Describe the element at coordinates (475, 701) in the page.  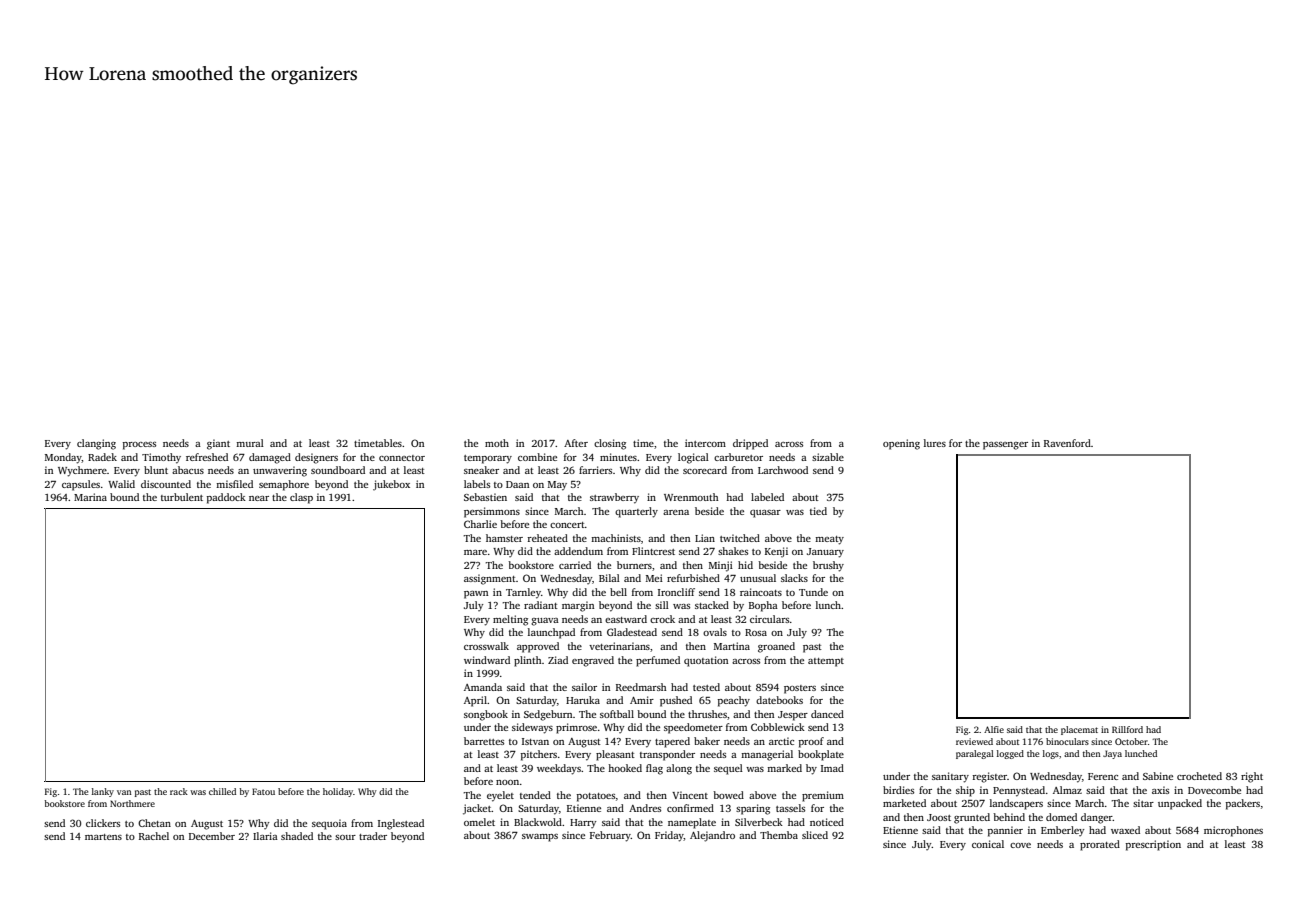
I see `April` at that location.
